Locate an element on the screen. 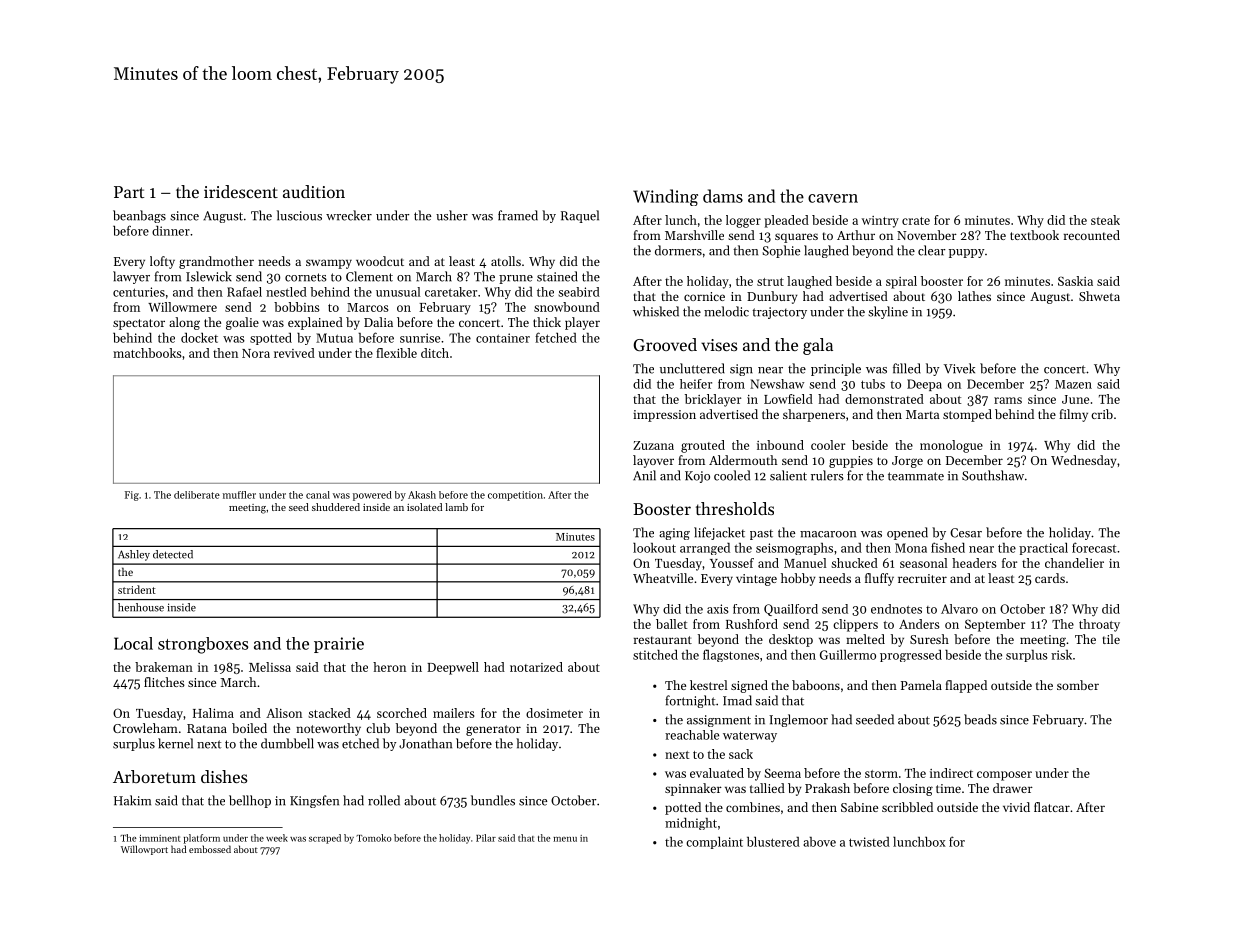  Wheatville is located at coordinates (663, 578).
